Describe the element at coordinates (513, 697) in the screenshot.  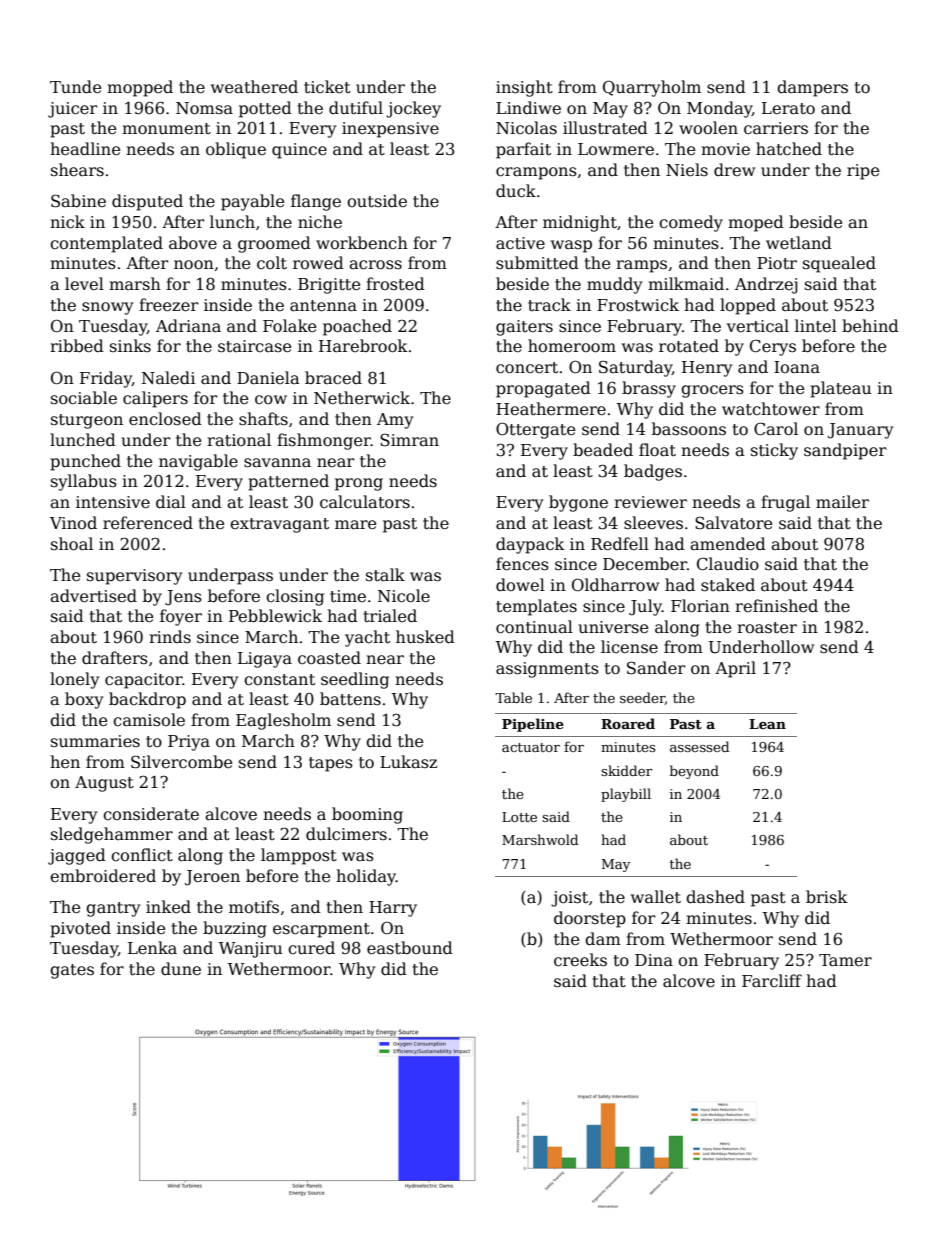
I see `Table` at that location.
